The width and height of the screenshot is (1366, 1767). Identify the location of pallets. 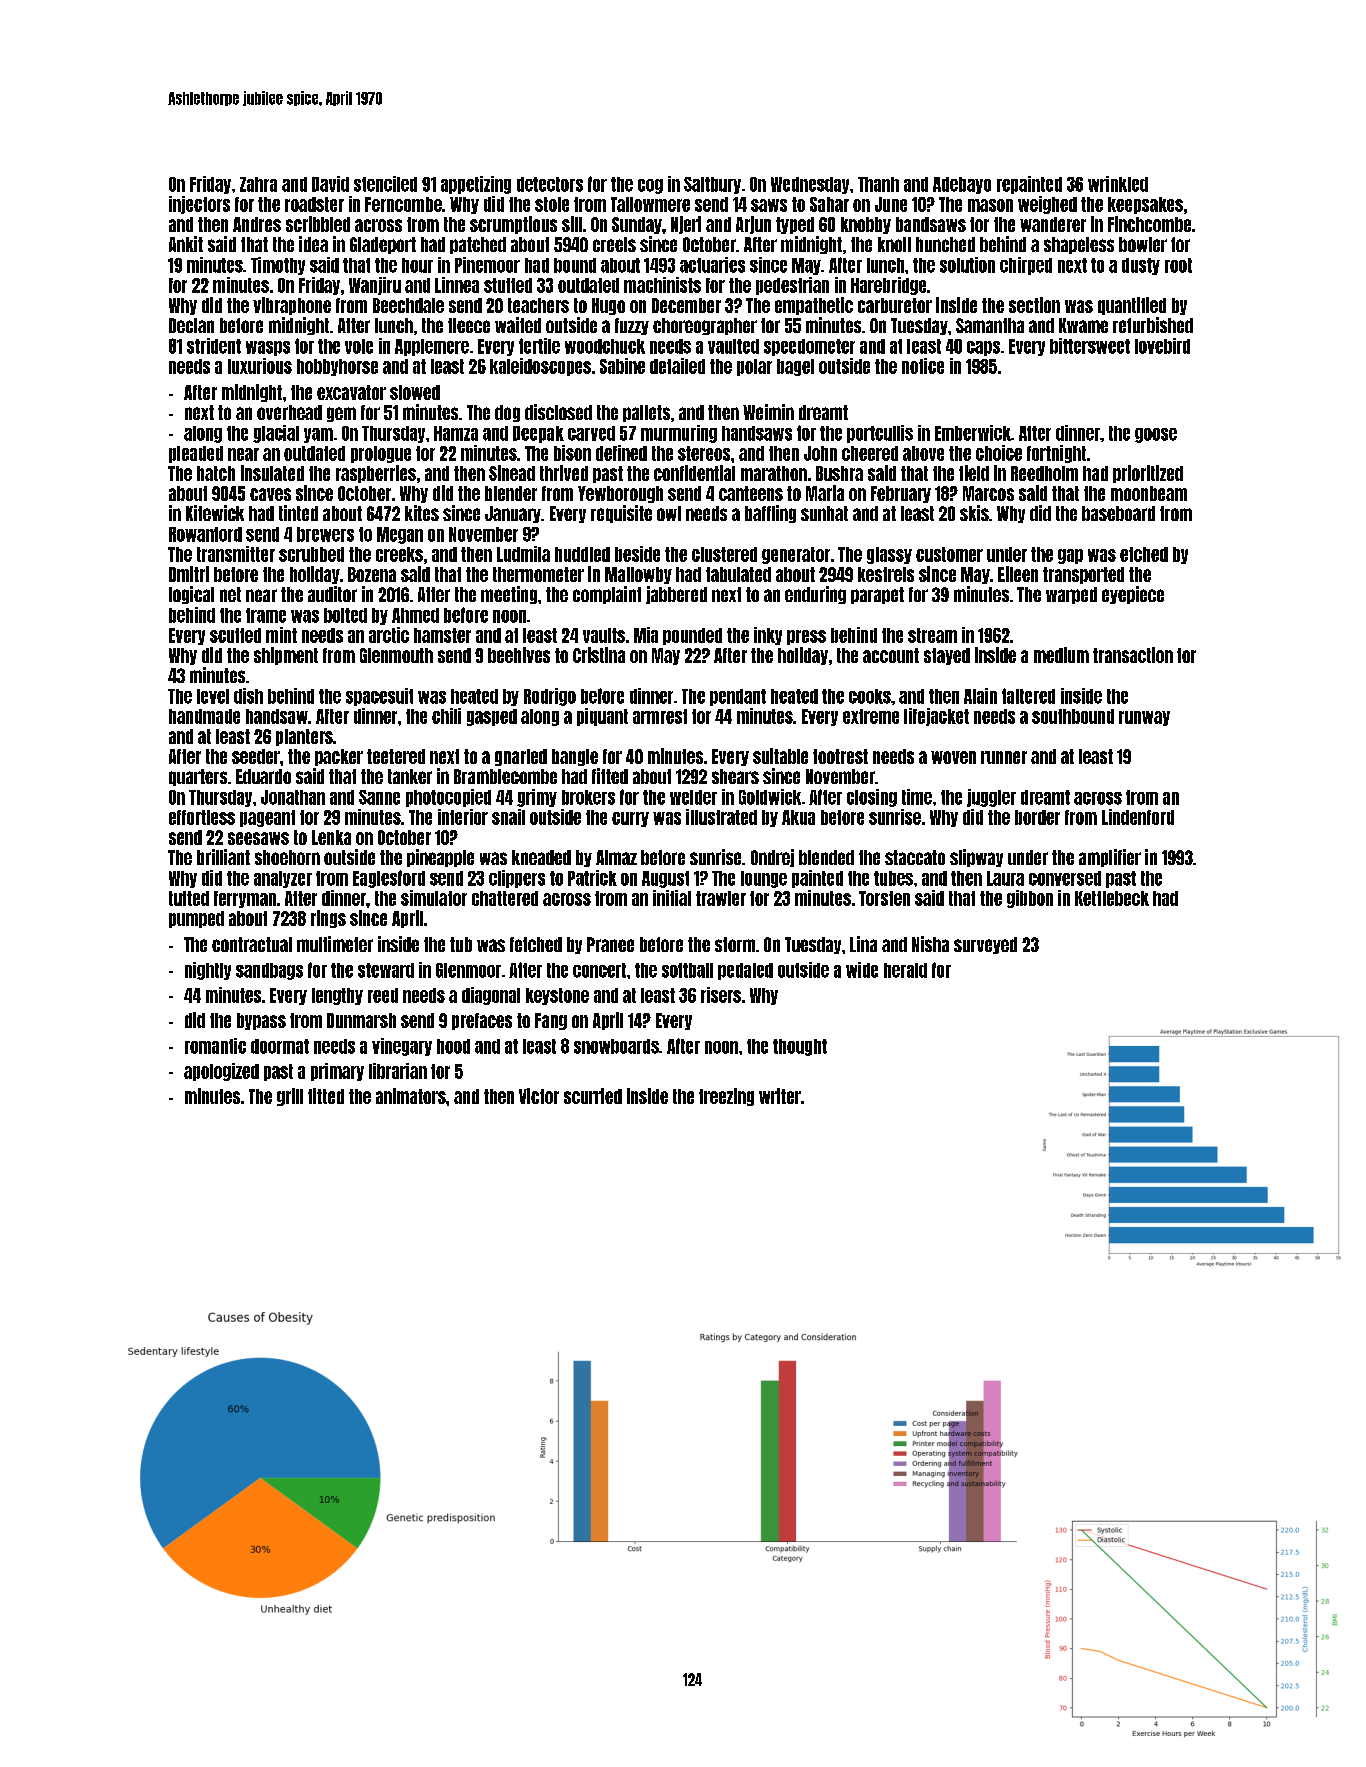
(646, 413).
